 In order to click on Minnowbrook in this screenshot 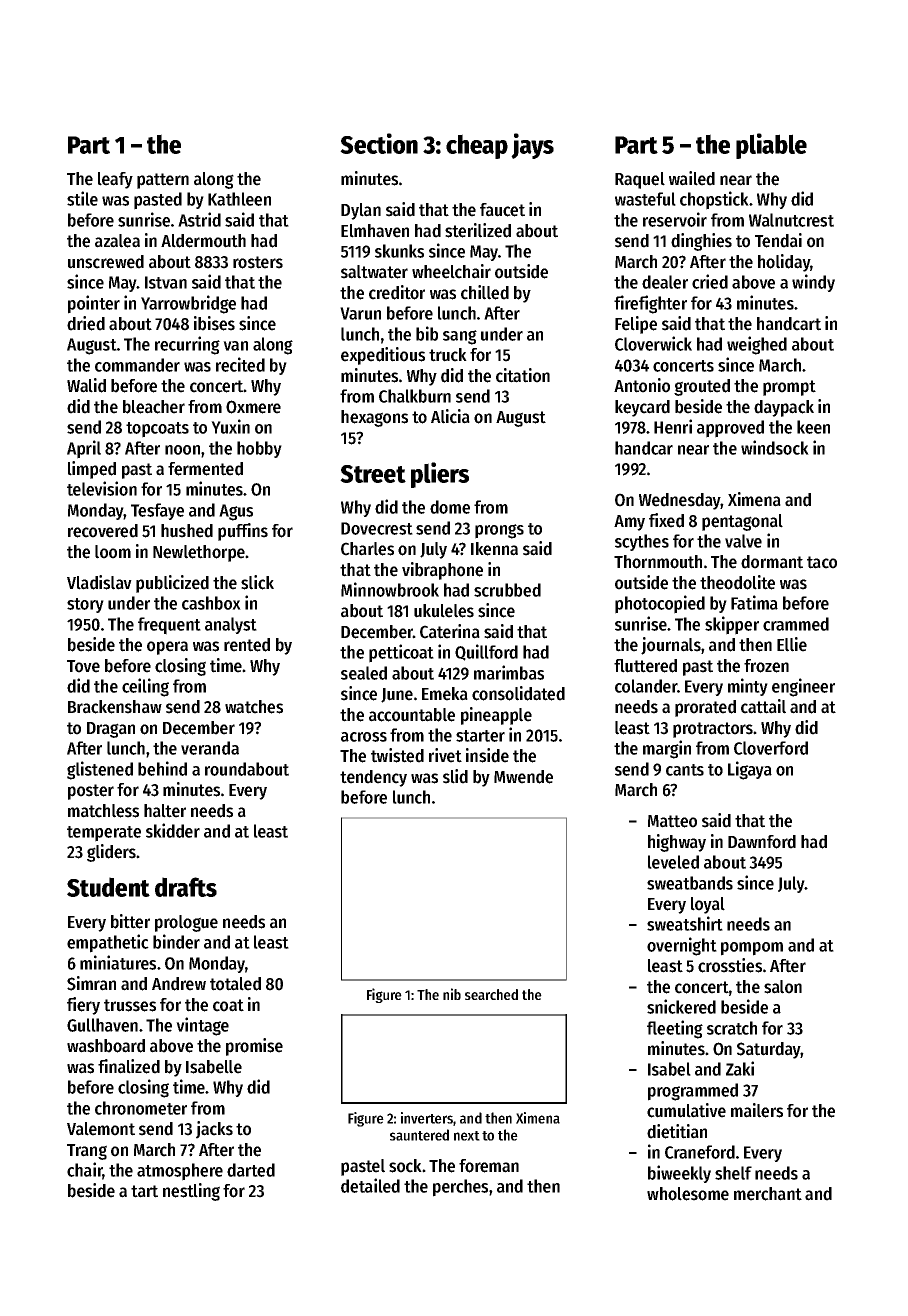, I will do `click(390, 589)`.
